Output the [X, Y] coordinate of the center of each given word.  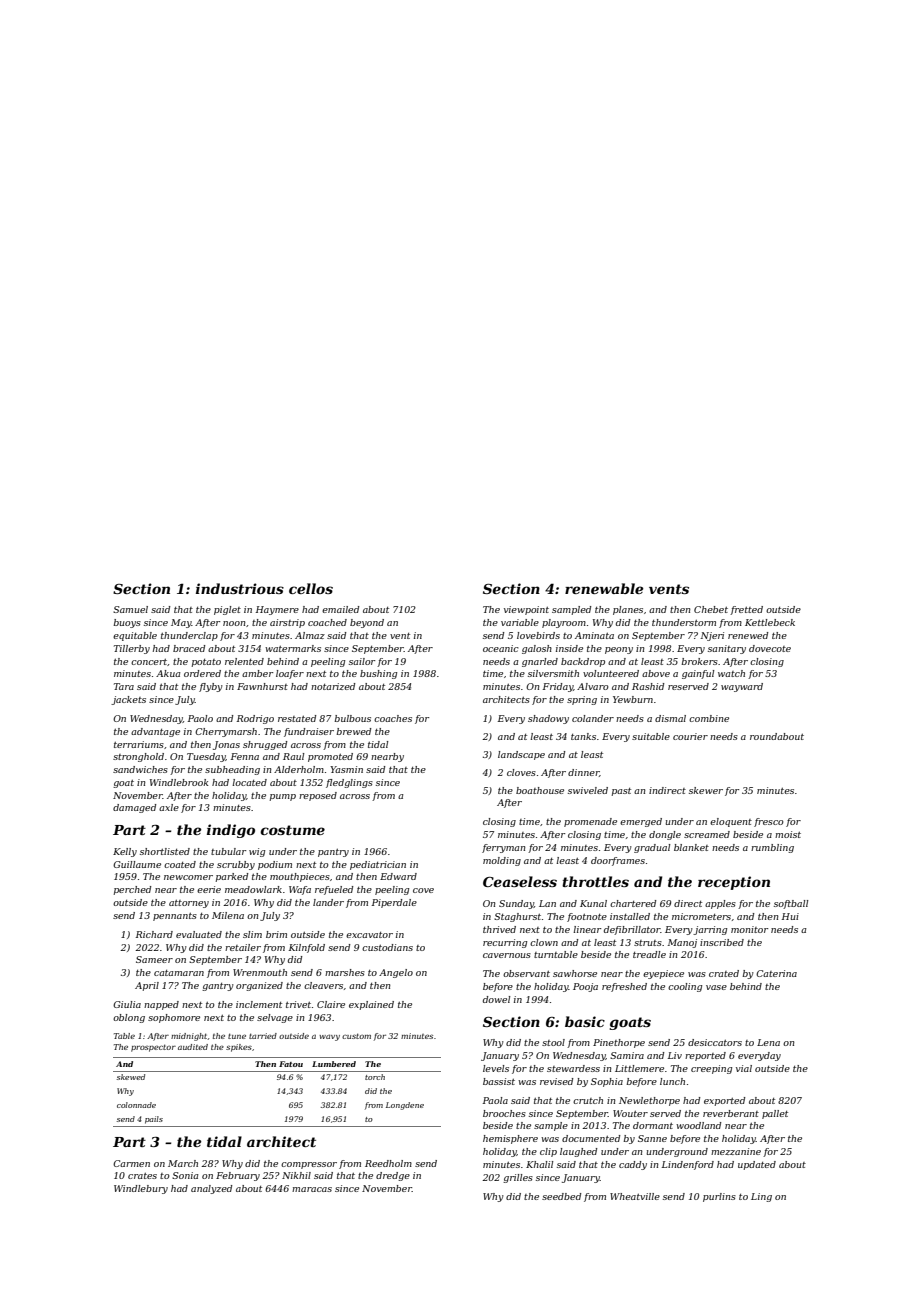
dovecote [770, 648]
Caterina [776, 973]
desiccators [715, 1042]
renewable [604, 588]
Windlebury [141, 1189]
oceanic [500, 648]
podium [275, 865]
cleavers [323, 985]
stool [553, 1042]
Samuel [130, 609]
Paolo [200, 718]
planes [628, 610]
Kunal [593, 903]
